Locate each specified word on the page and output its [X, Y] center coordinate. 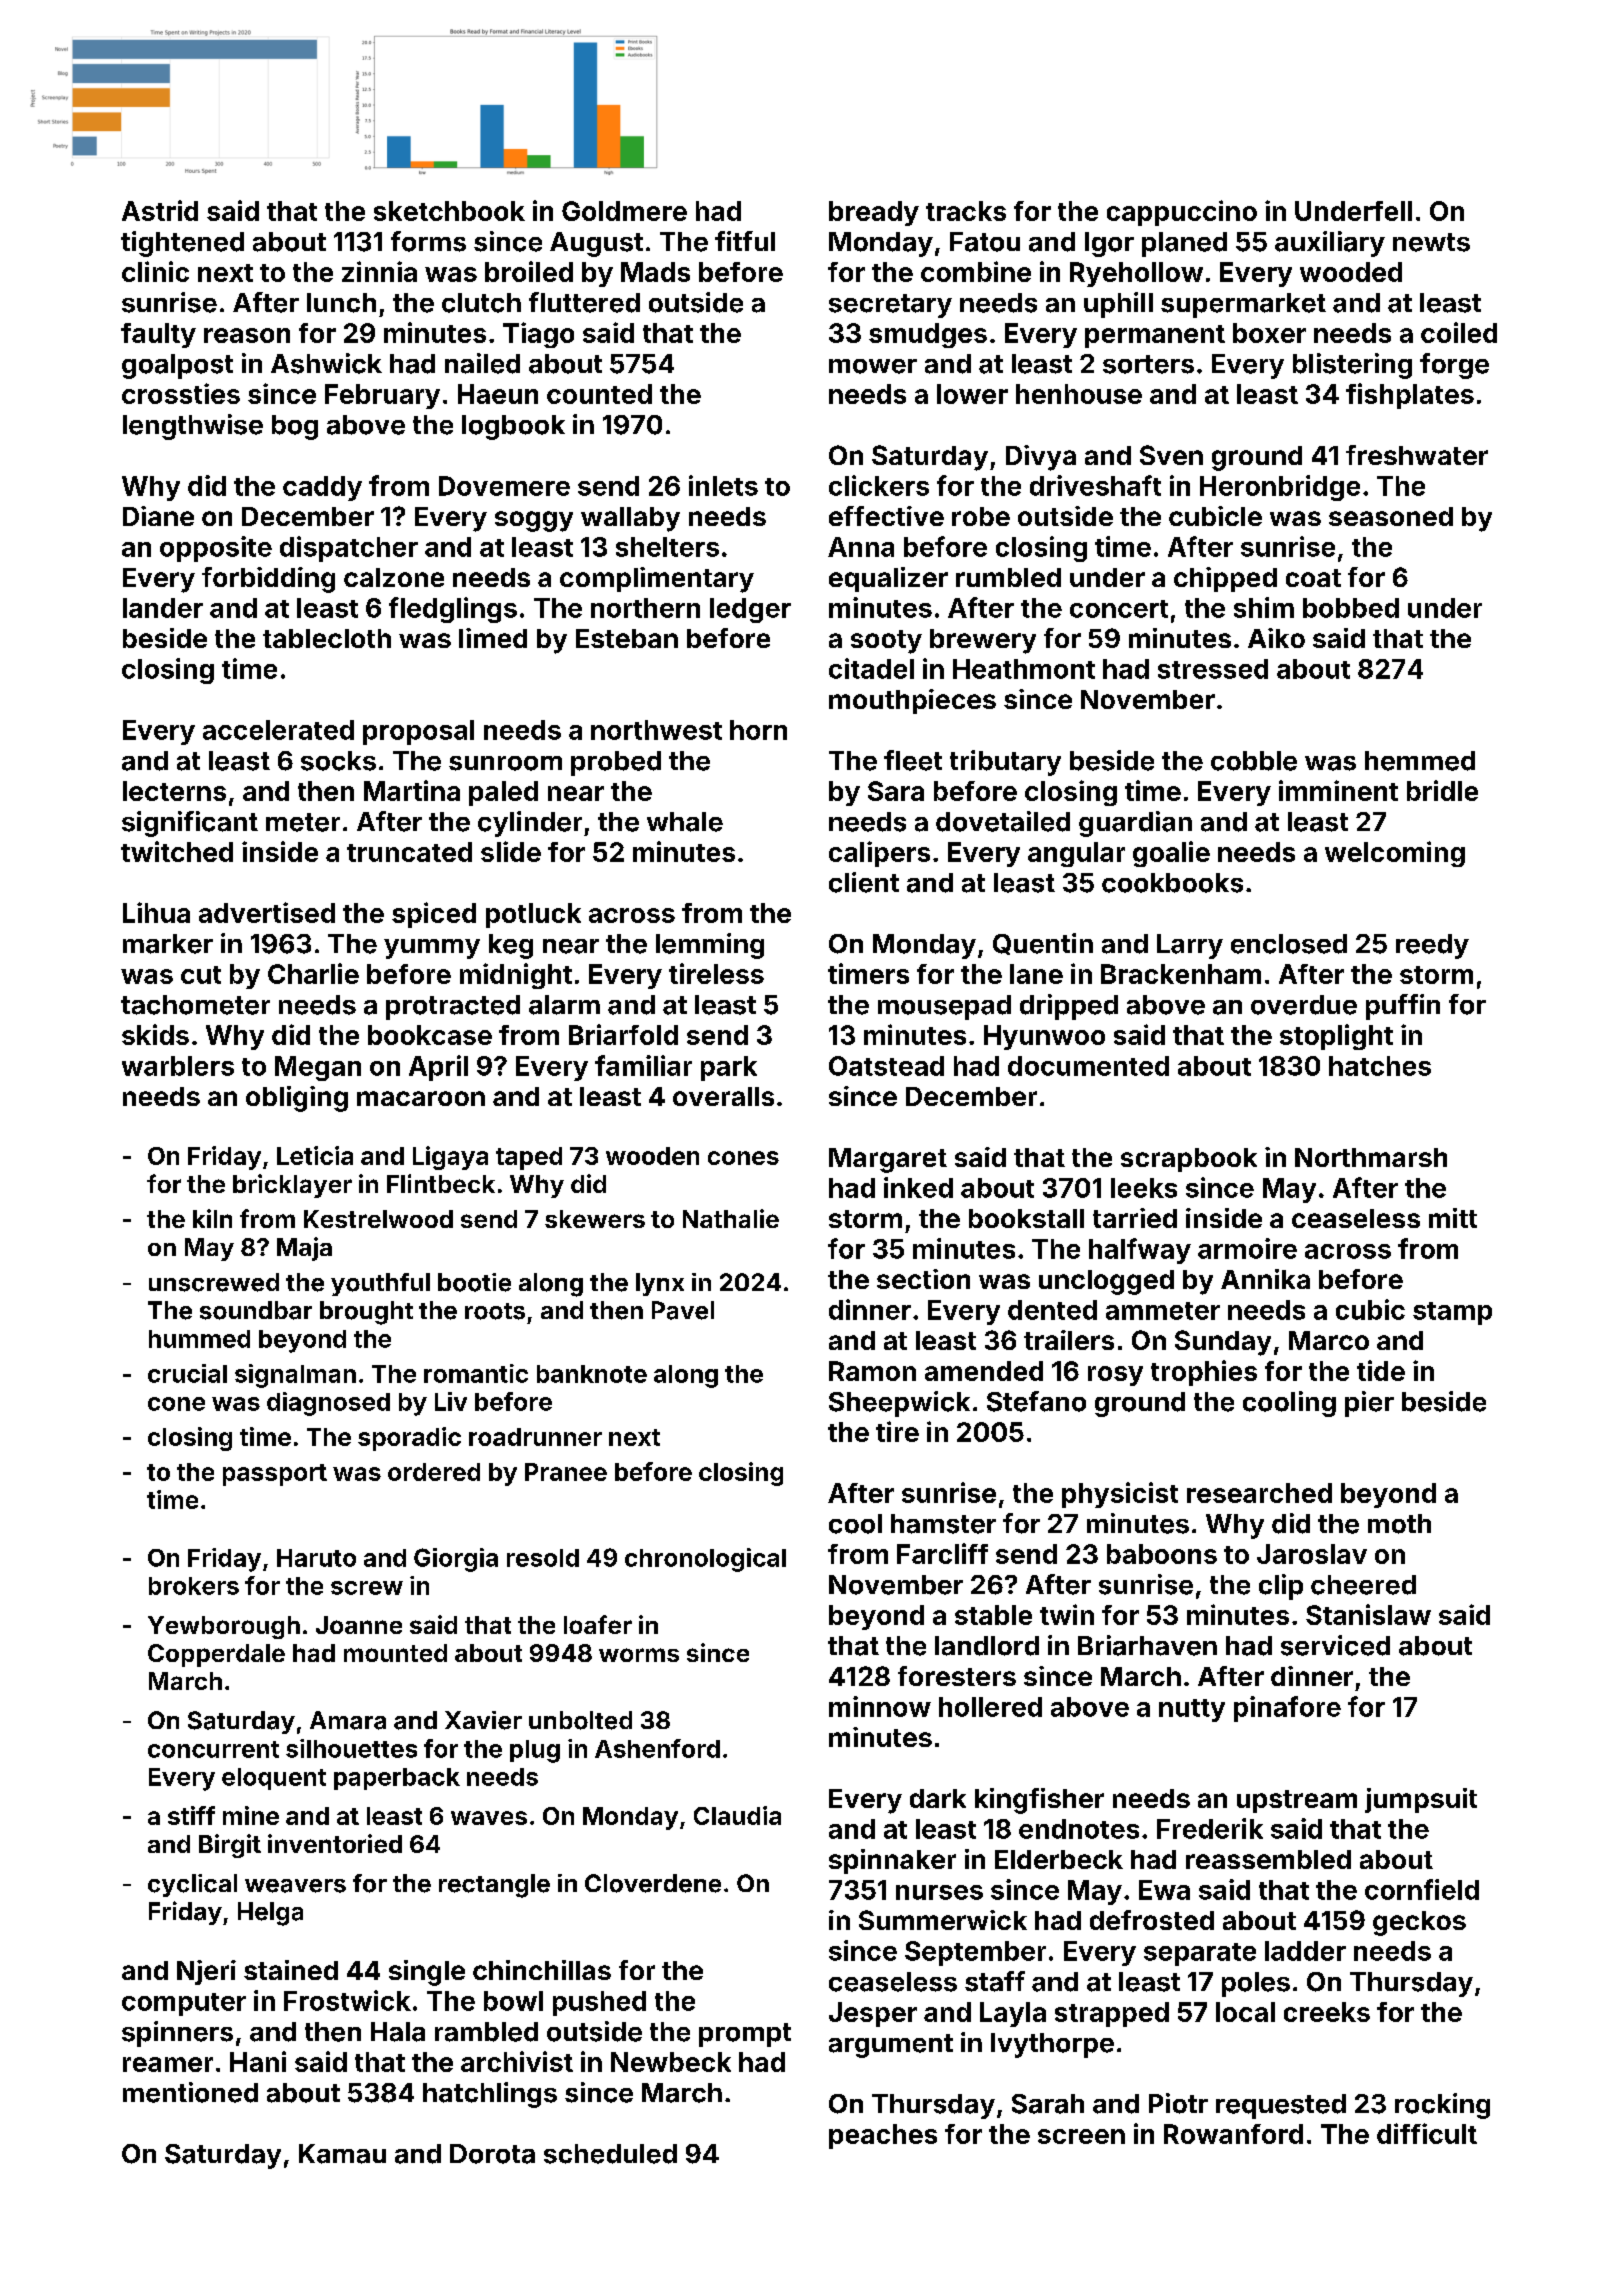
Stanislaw [1368, 1614]
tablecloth [327, 638]
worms [639, 1655]
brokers [194, 1586]
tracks [966, 211]
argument [891, 2046]
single [427, 1973]
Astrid [160, 210]
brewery [983, 641]
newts [1431, 242]
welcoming [1395, 854]
